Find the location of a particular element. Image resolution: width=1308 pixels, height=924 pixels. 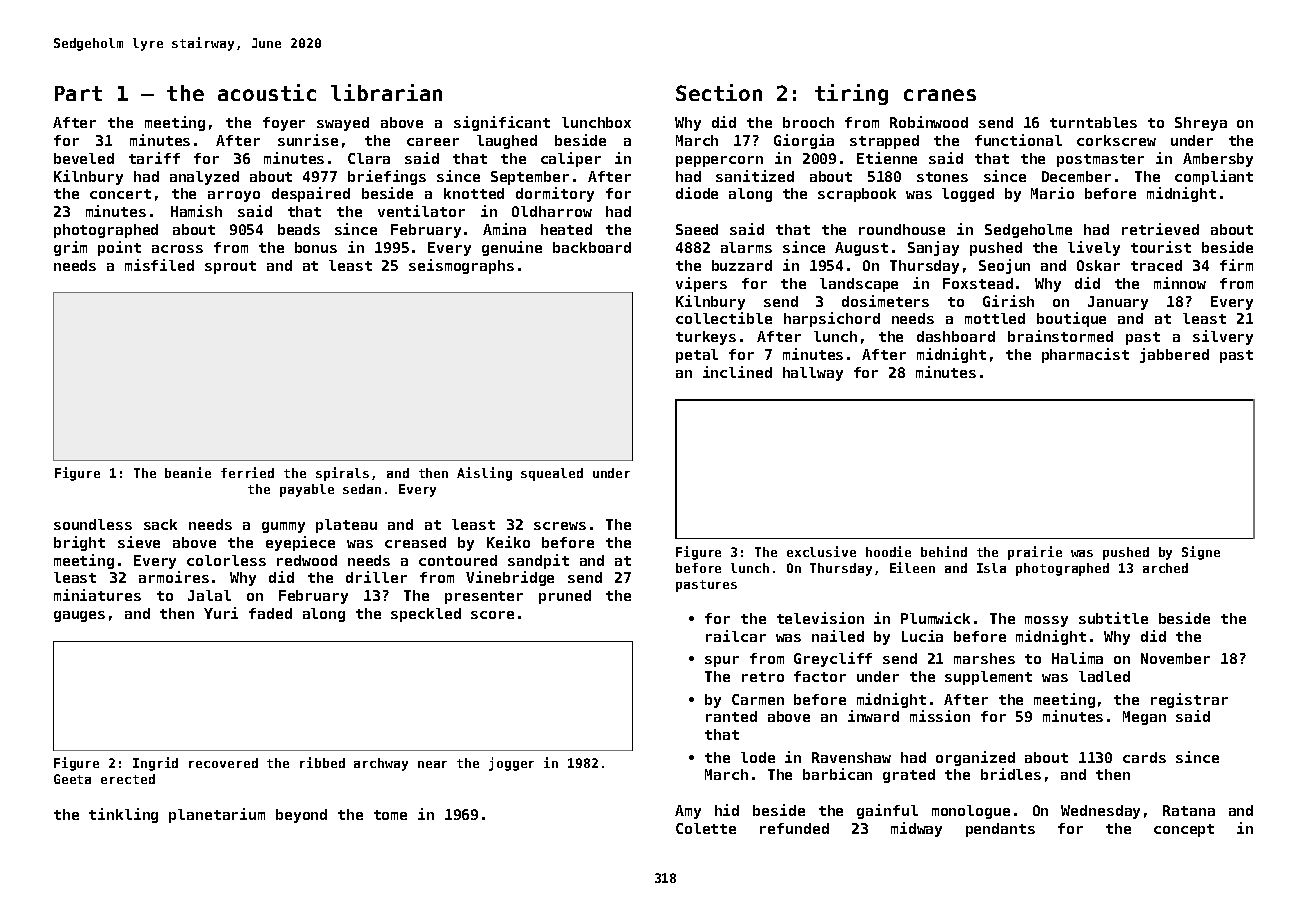

diode is located at coordinates (697, 193).
